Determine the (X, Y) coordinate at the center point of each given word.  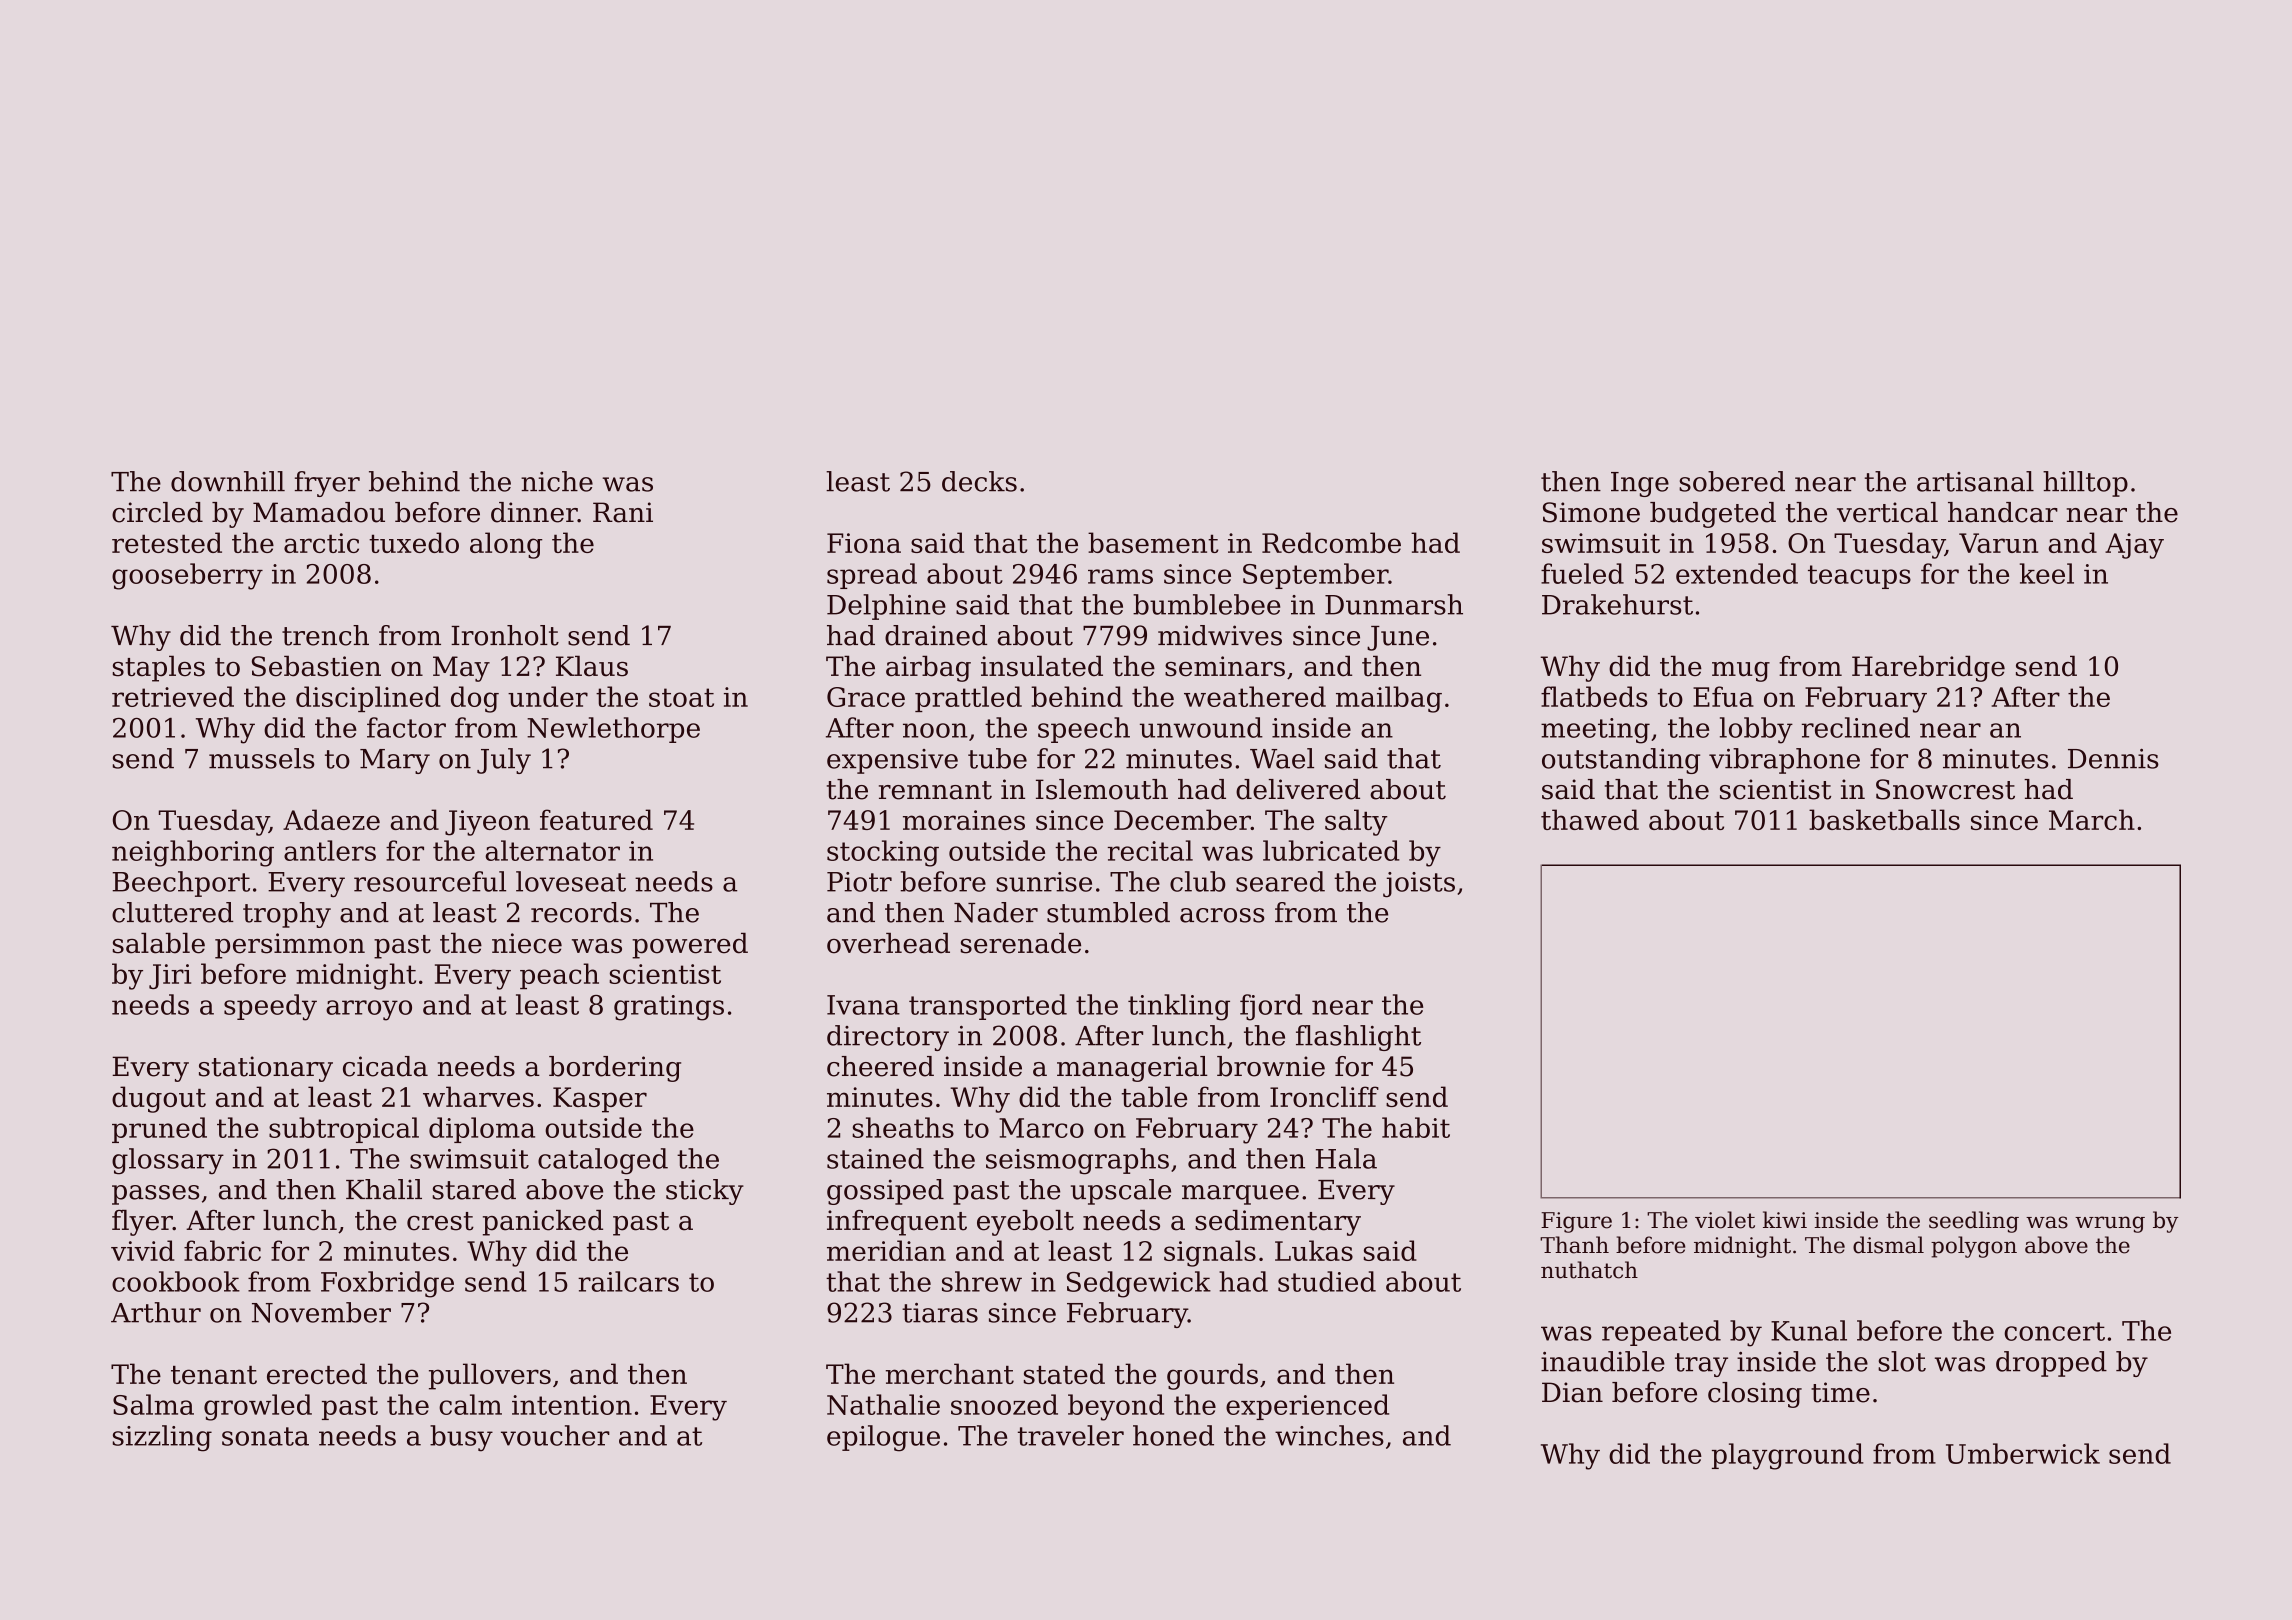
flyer (142, 1223)
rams (1120, 576)
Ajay (2134, 546)
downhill (228, 481)
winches (1329, 1435)
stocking (883, 853)
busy (461, 1438)
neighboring (193, 853)
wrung (2110, 1224)
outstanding (1621, 761)
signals (1210, 1253)
